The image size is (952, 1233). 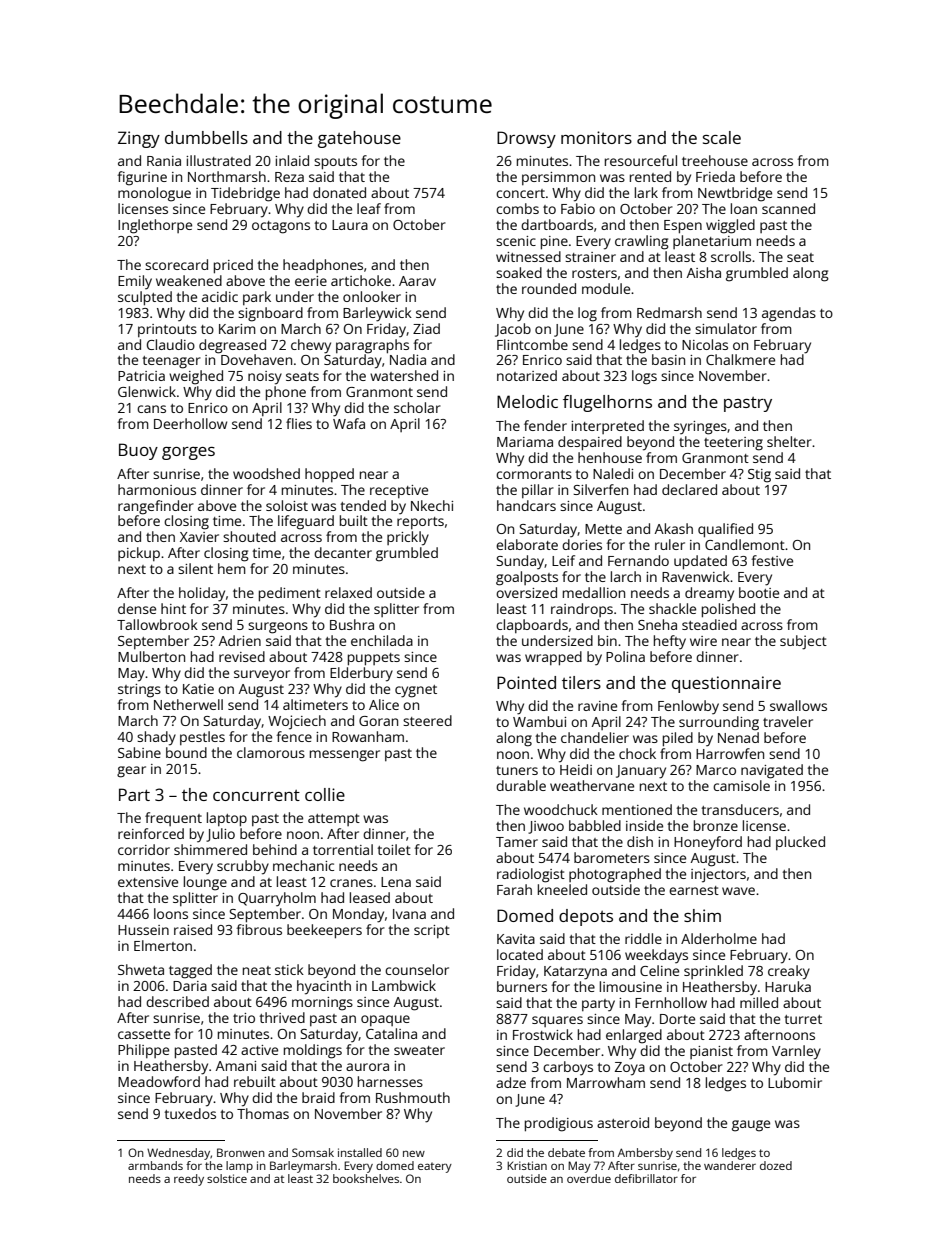 I want to click on Drowsy, so click(x=526, y=139).
